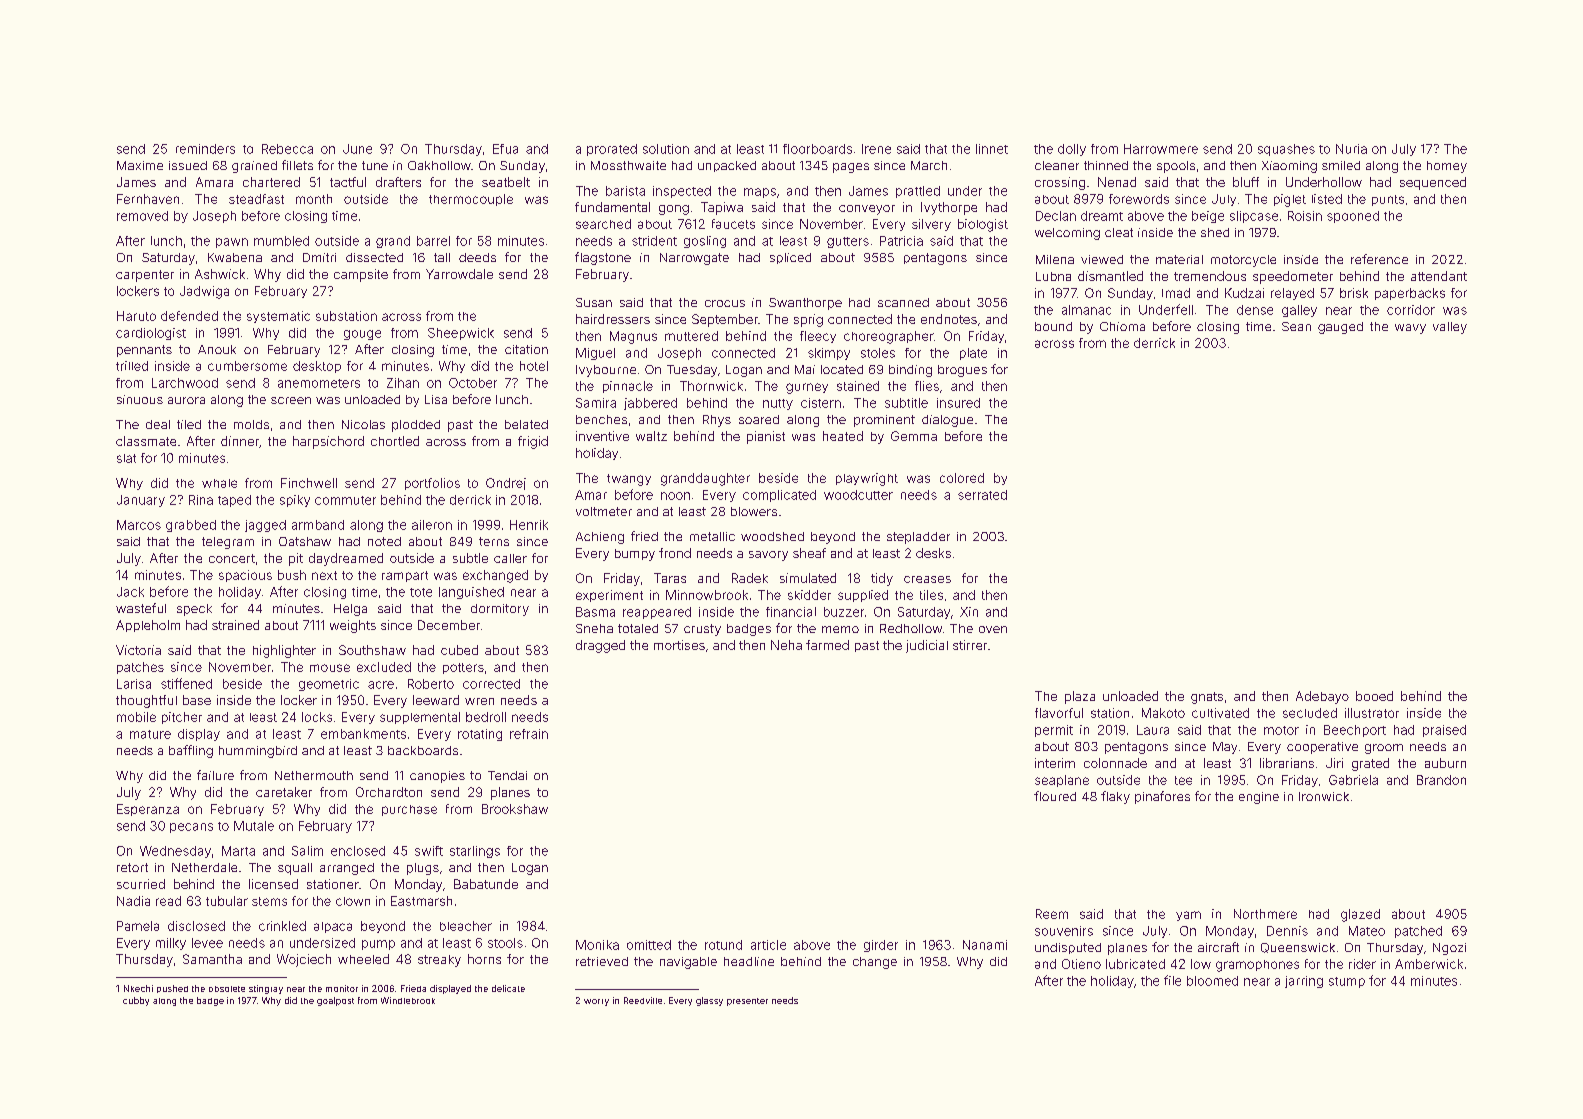 Image resolution: width=1583 pixels, height=1119 pixels. What do you see at coordinates (139, 525) in the page?
I see `Marcos` at bounding box center [139, 525].
